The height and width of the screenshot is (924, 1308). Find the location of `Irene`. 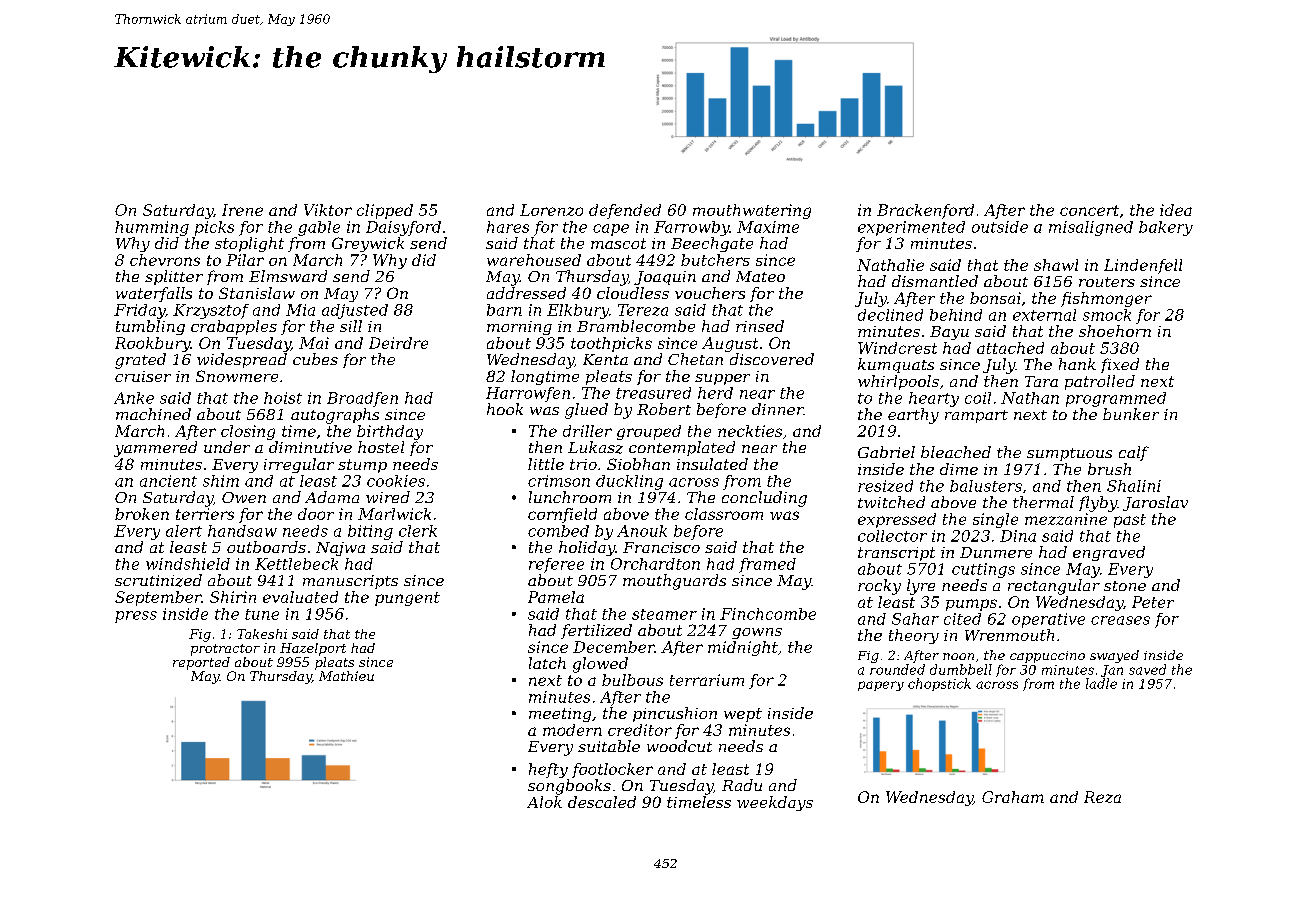

Irene is located at coordinates (242, 210).
